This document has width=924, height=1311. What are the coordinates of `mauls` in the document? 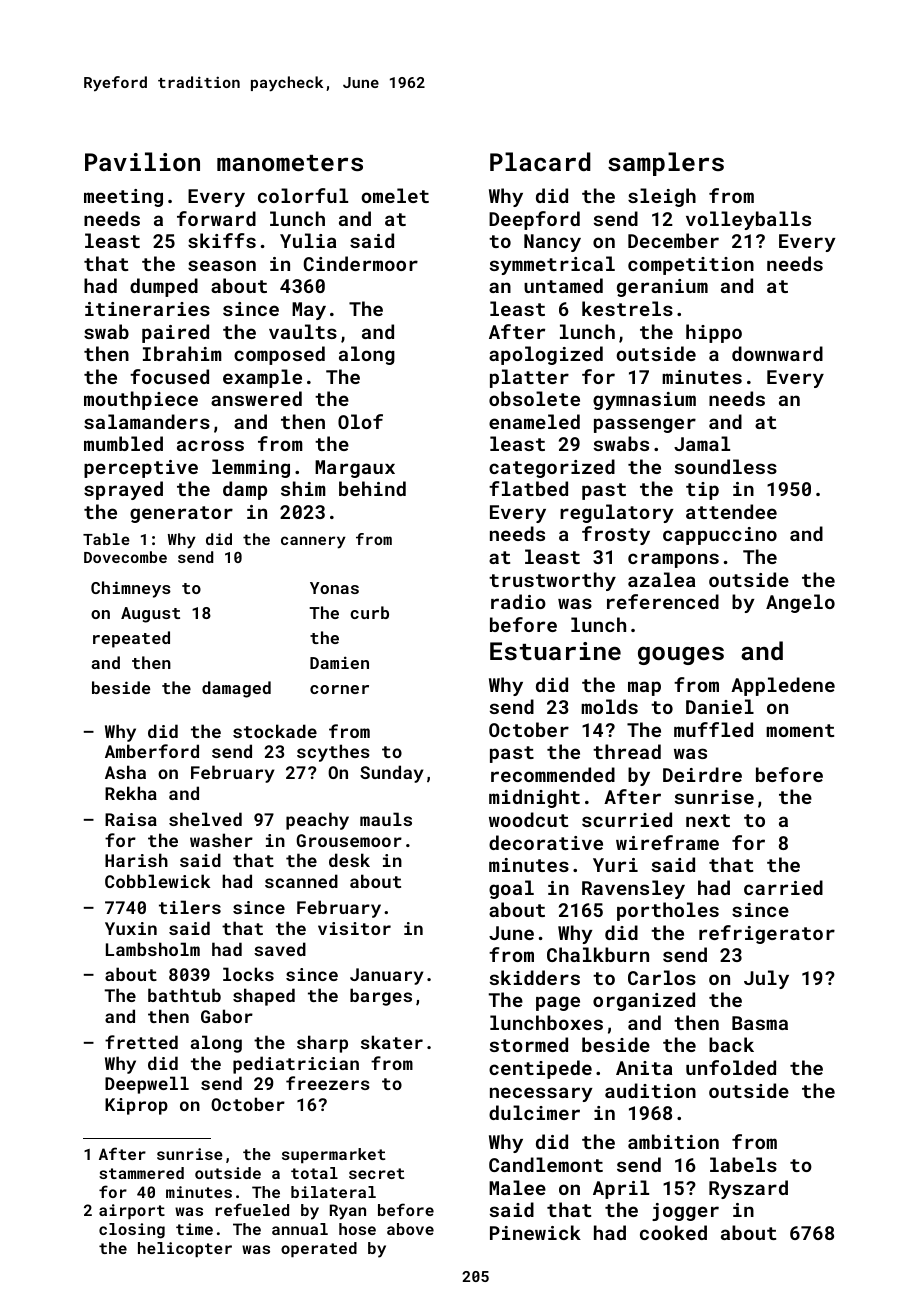 It's located at (386, 819).
